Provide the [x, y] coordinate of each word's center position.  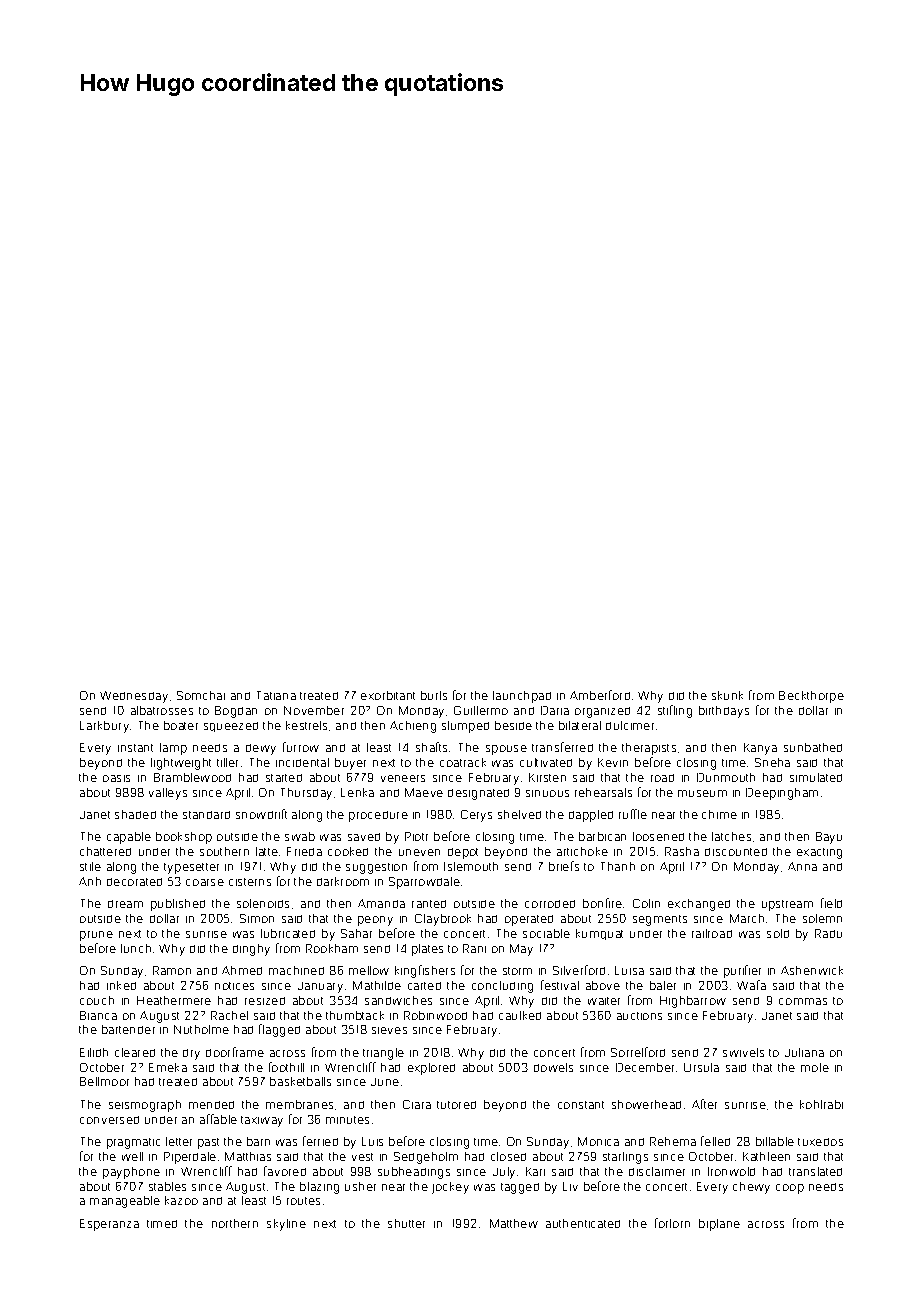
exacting [819, 853]
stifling [675, 711]
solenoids [263, 903]
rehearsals [603, 792]
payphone [131, 1173]
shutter [406, 1223]
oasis [116, 778]
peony [375, 921]
